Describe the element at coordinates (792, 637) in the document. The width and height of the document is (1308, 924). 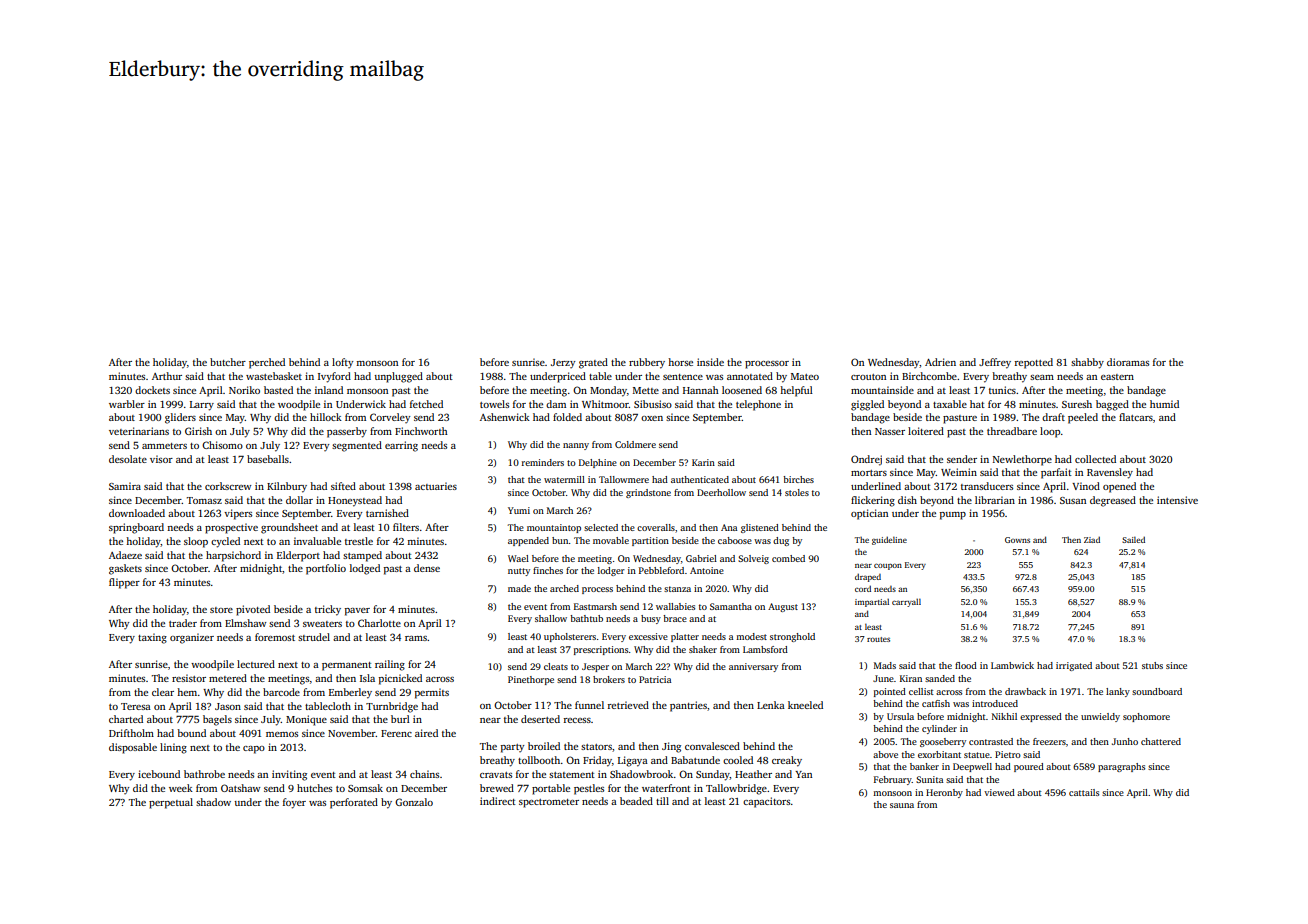
I see `stronghold` at that location.
